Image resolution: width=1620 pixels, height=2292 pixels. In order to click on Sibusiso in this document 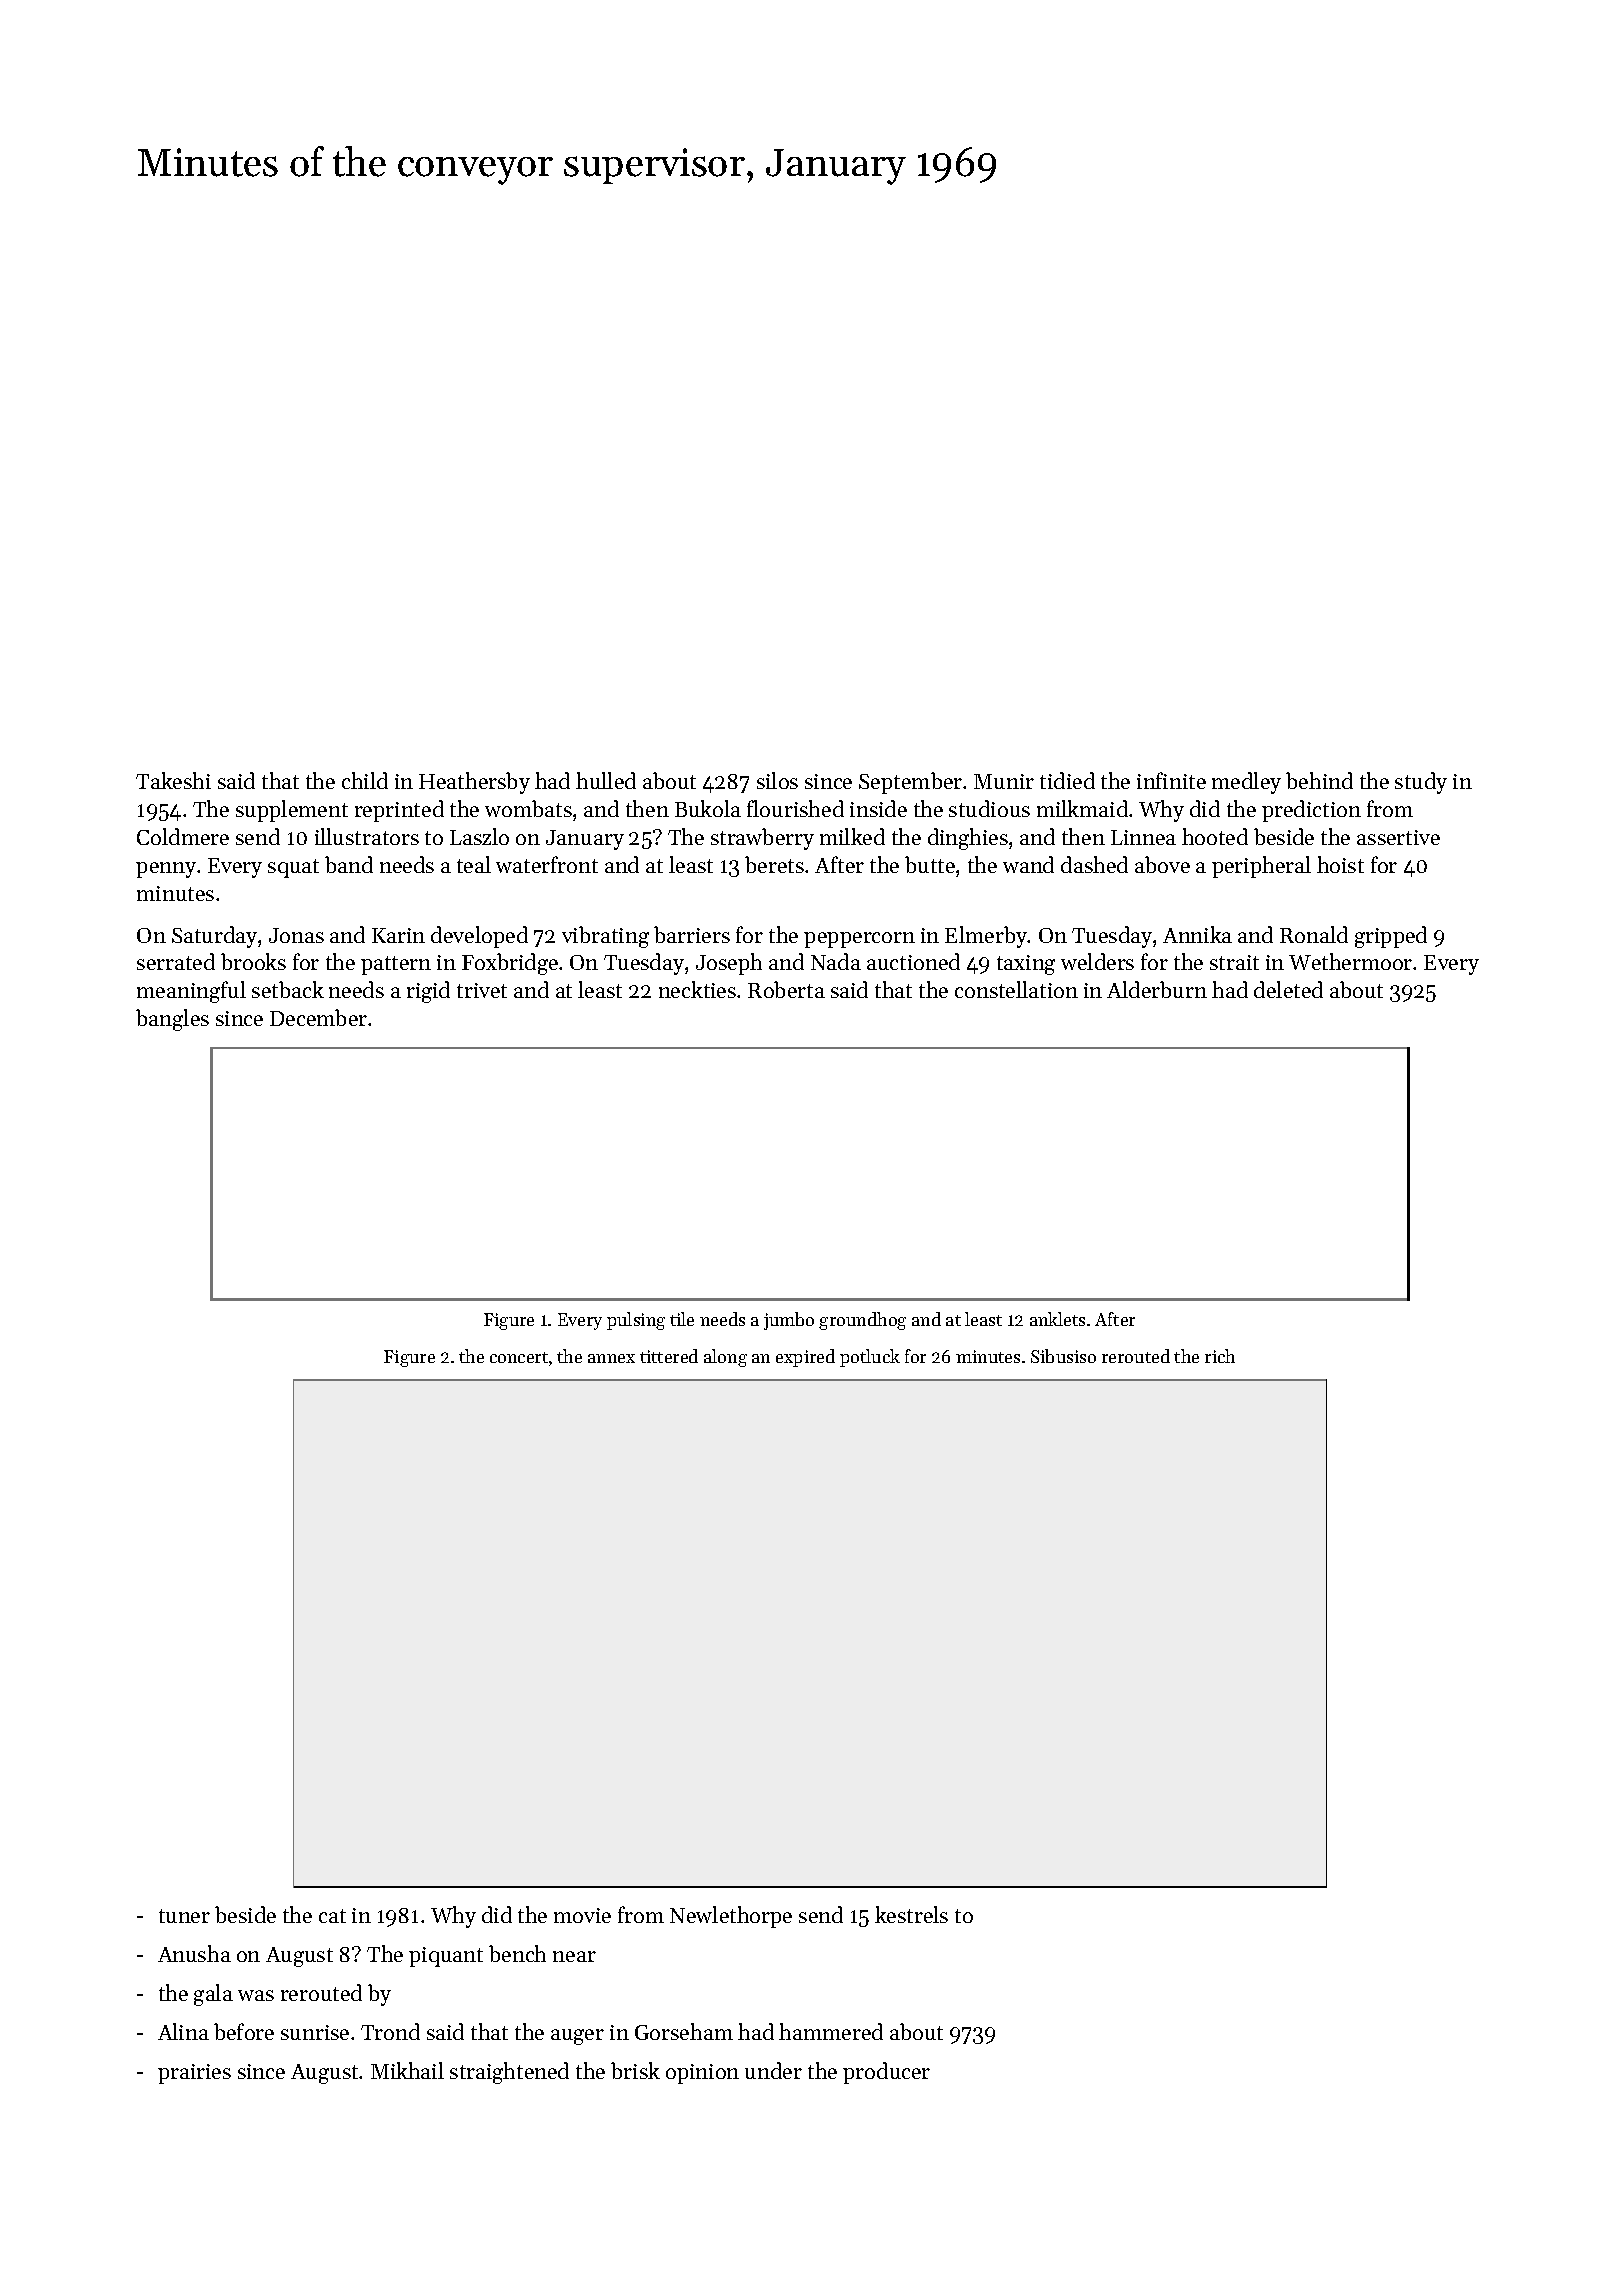, I will do `click(1063, 1356)`.
